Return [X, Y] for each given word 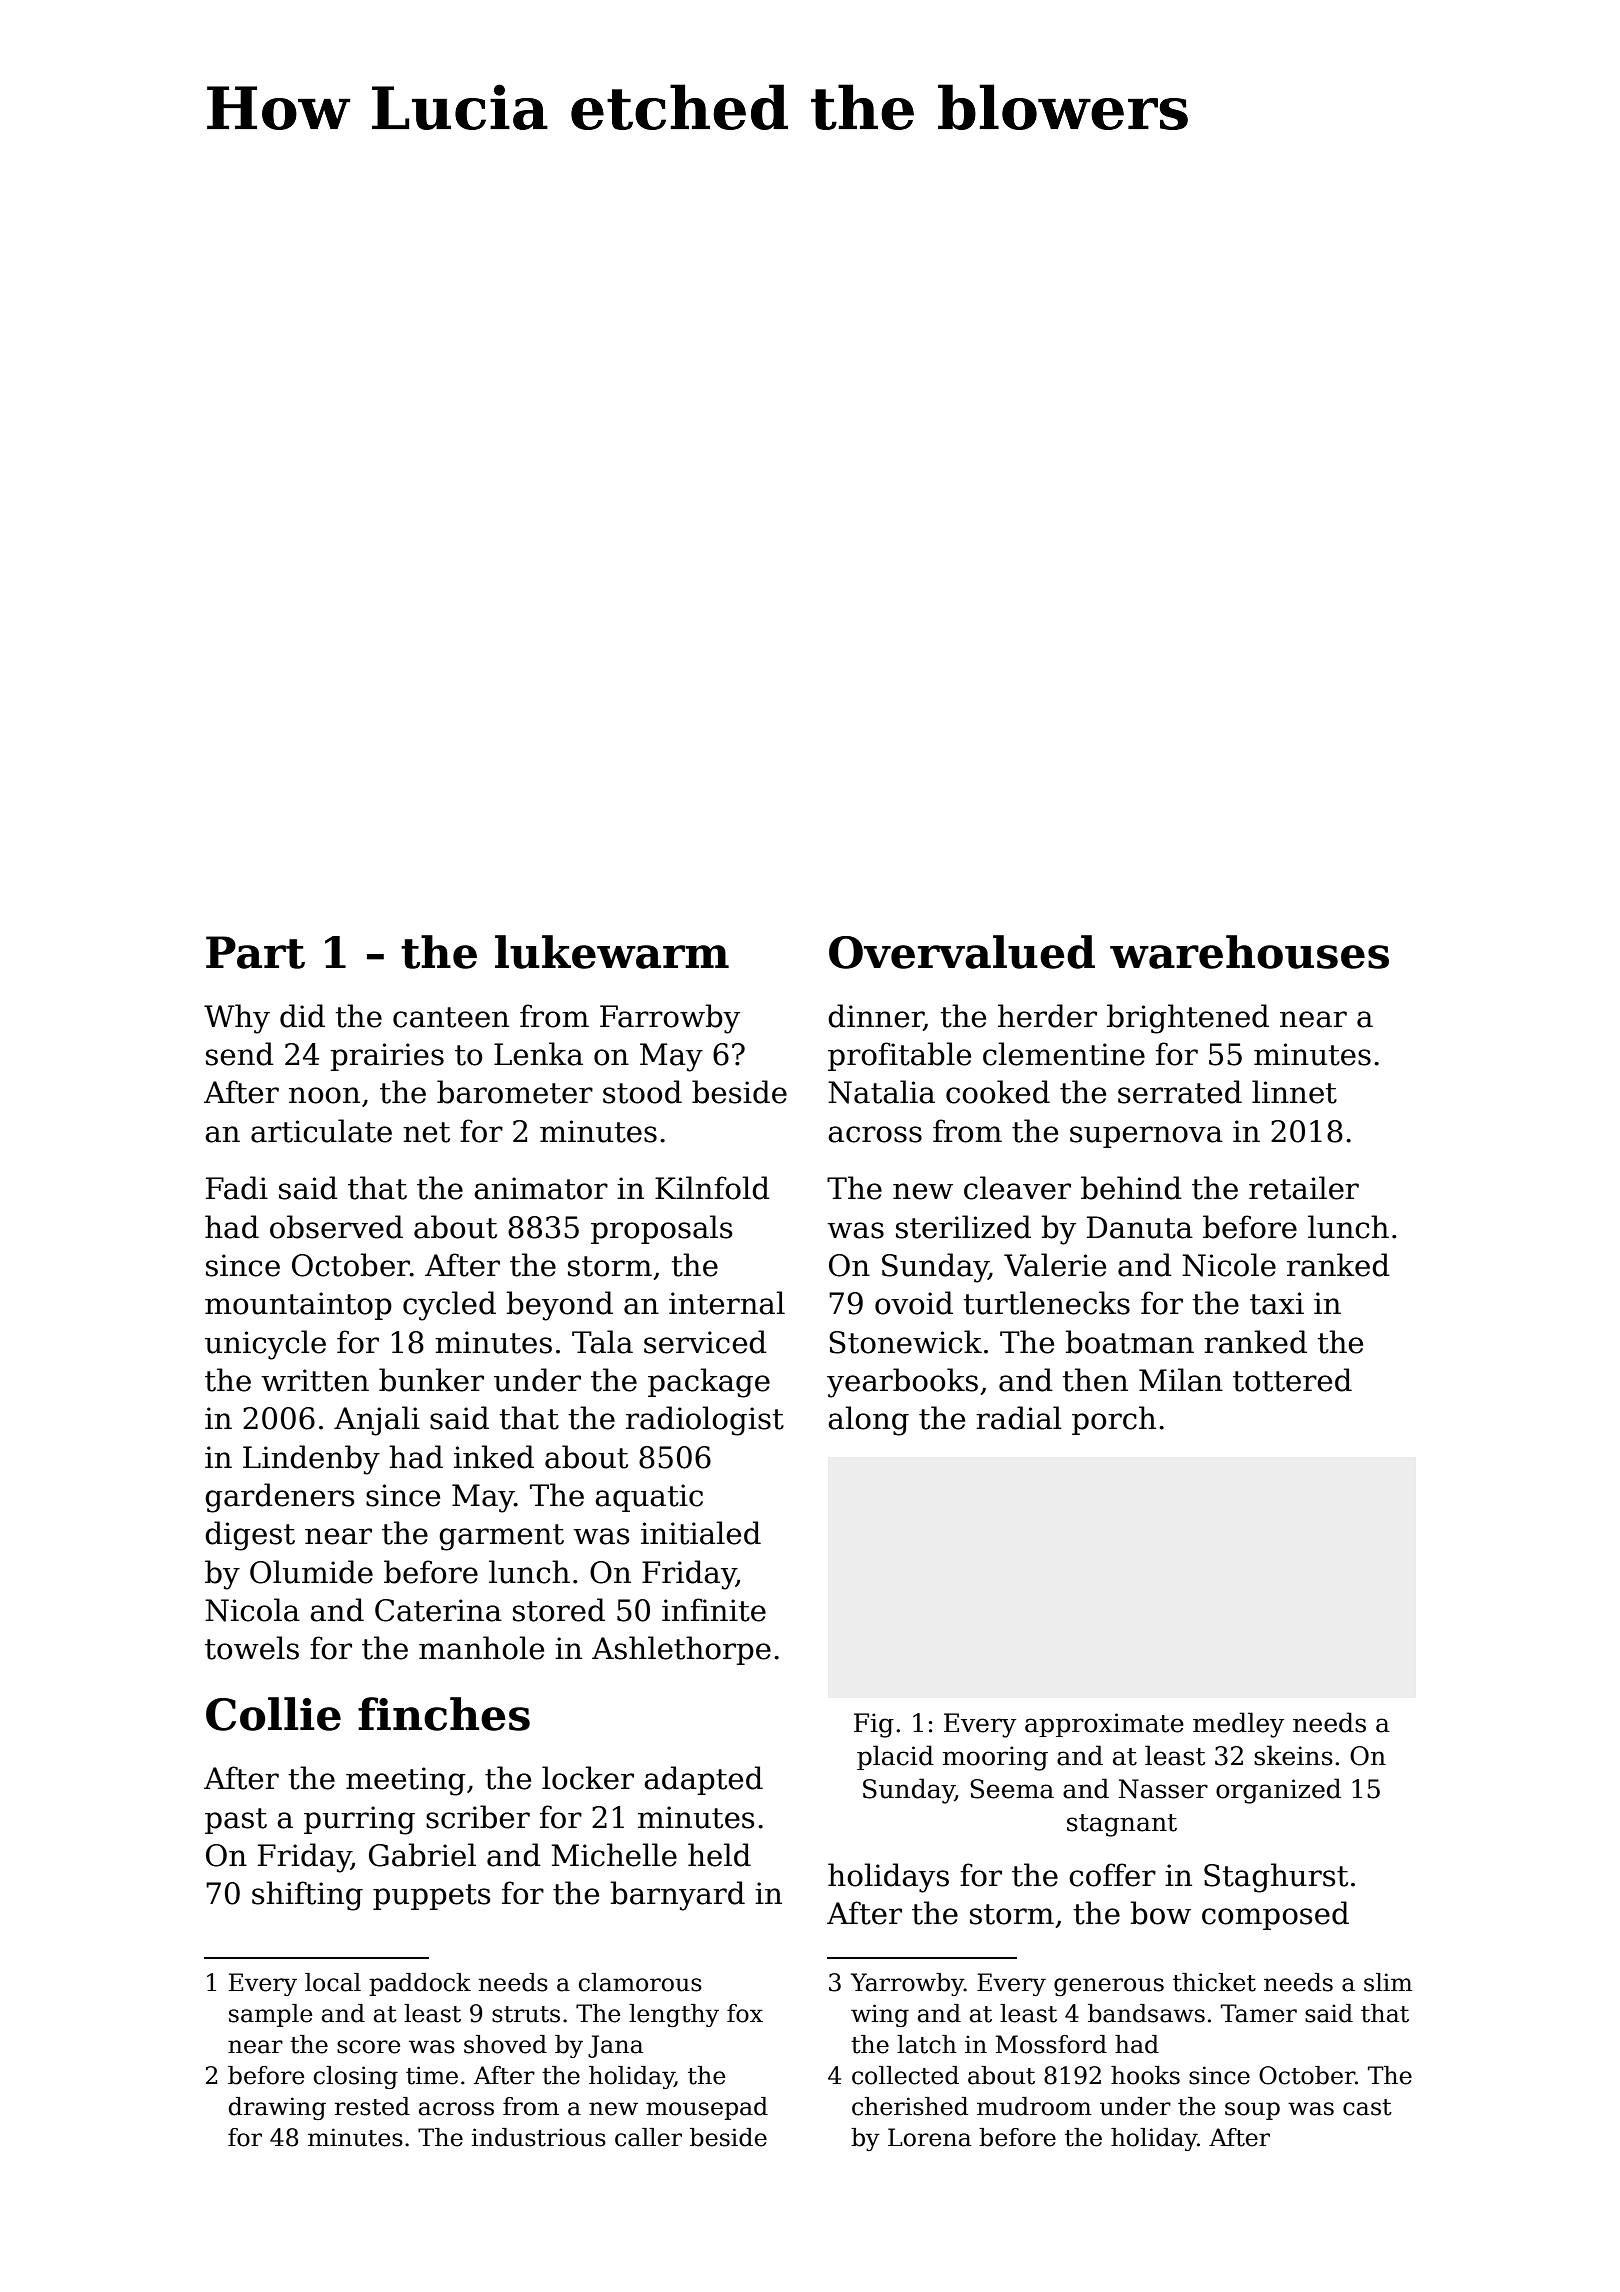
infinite [714, 1610]
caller [648, 2137]
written [315, 1380]
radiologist [705, 1421]
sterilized [963, 1227]
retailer [1304, 1188]
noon [324, 1095]
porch [1114, 1420]
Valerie [1055, 1265]
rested [372, 2106]
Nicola [252, 1610]
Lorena [929, 2137]
